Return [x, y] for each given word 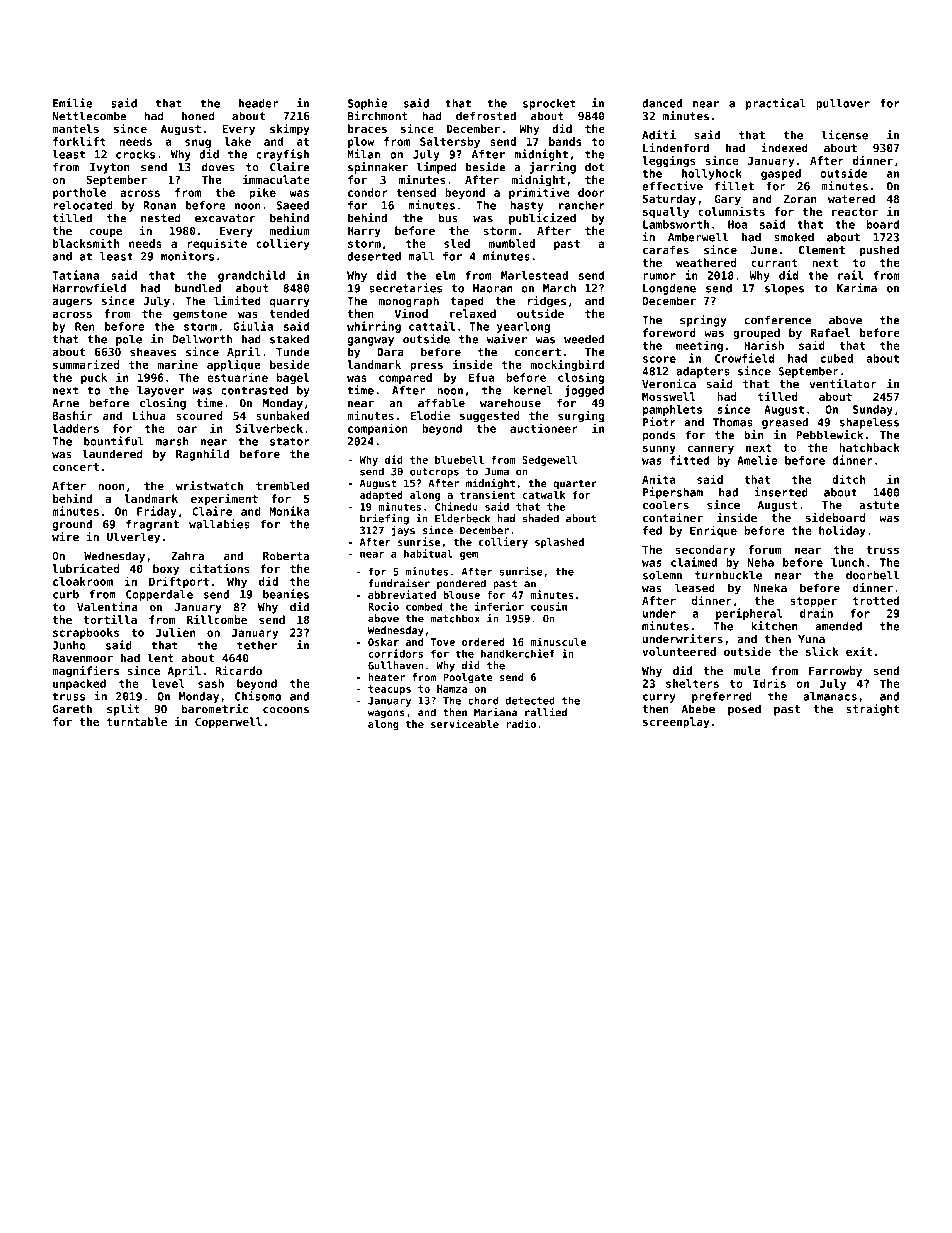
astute [879, 505]
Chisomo [258, 696]
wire [65, 537]
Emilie [73, 103]
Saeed [292, 205]
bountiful [114, 441]
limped [436, 168]
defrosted [486, 116]
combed [424, 606]
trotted [876, 600]
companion [378, 429]
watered [851, 199]
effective [672, 186]
